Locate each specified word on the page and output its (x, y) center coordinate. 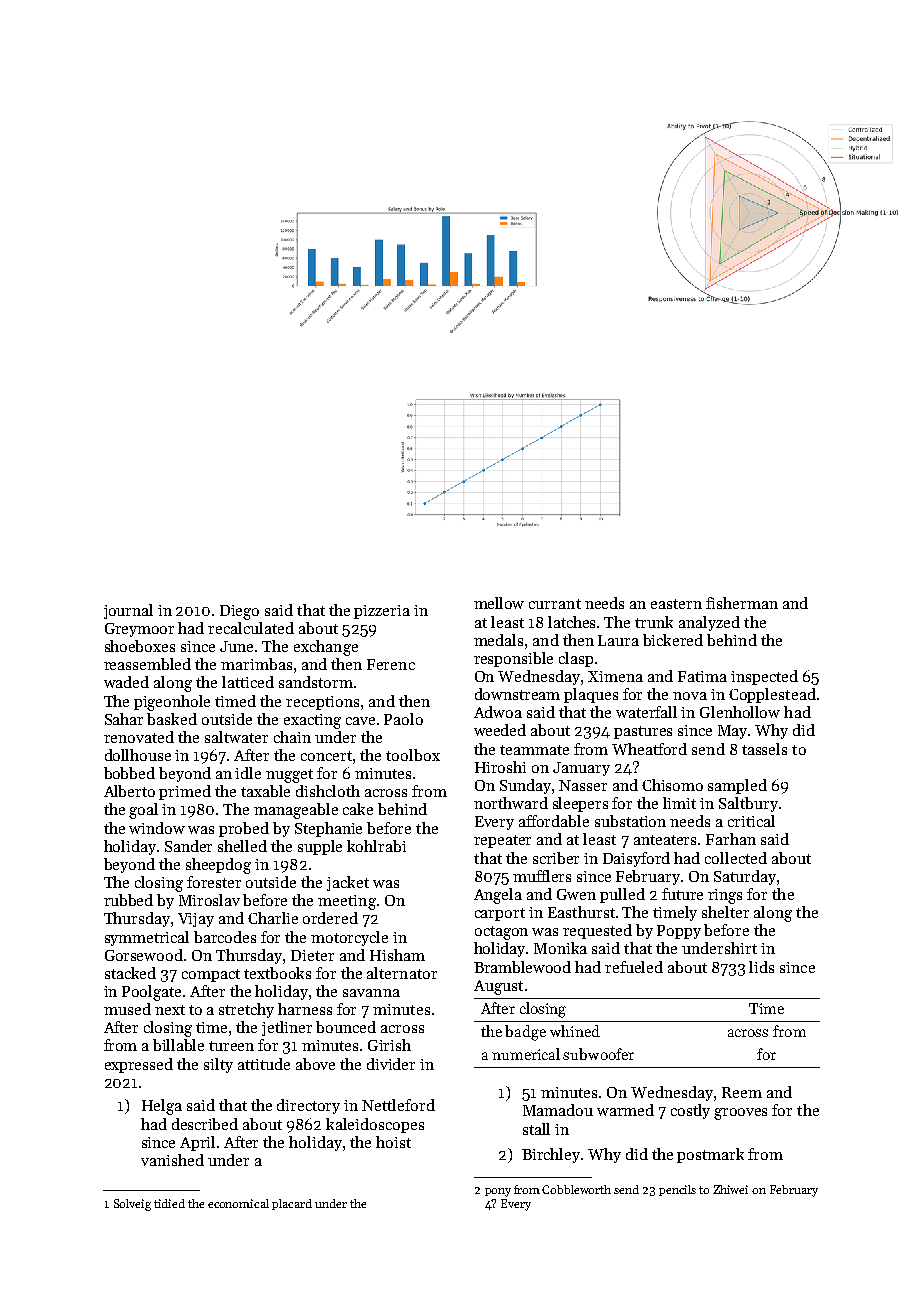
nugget (289, 776)
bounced (346, 1027)
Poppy (679, 932)
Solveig (132, 1205)
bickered (673, 640)
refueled (634, 967)
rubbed (128, 900)
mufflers (542, 876)
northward (511, 803)
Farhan (731, 839)
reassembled (147, 664)
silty (218, 1065)
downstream (517, 694)
